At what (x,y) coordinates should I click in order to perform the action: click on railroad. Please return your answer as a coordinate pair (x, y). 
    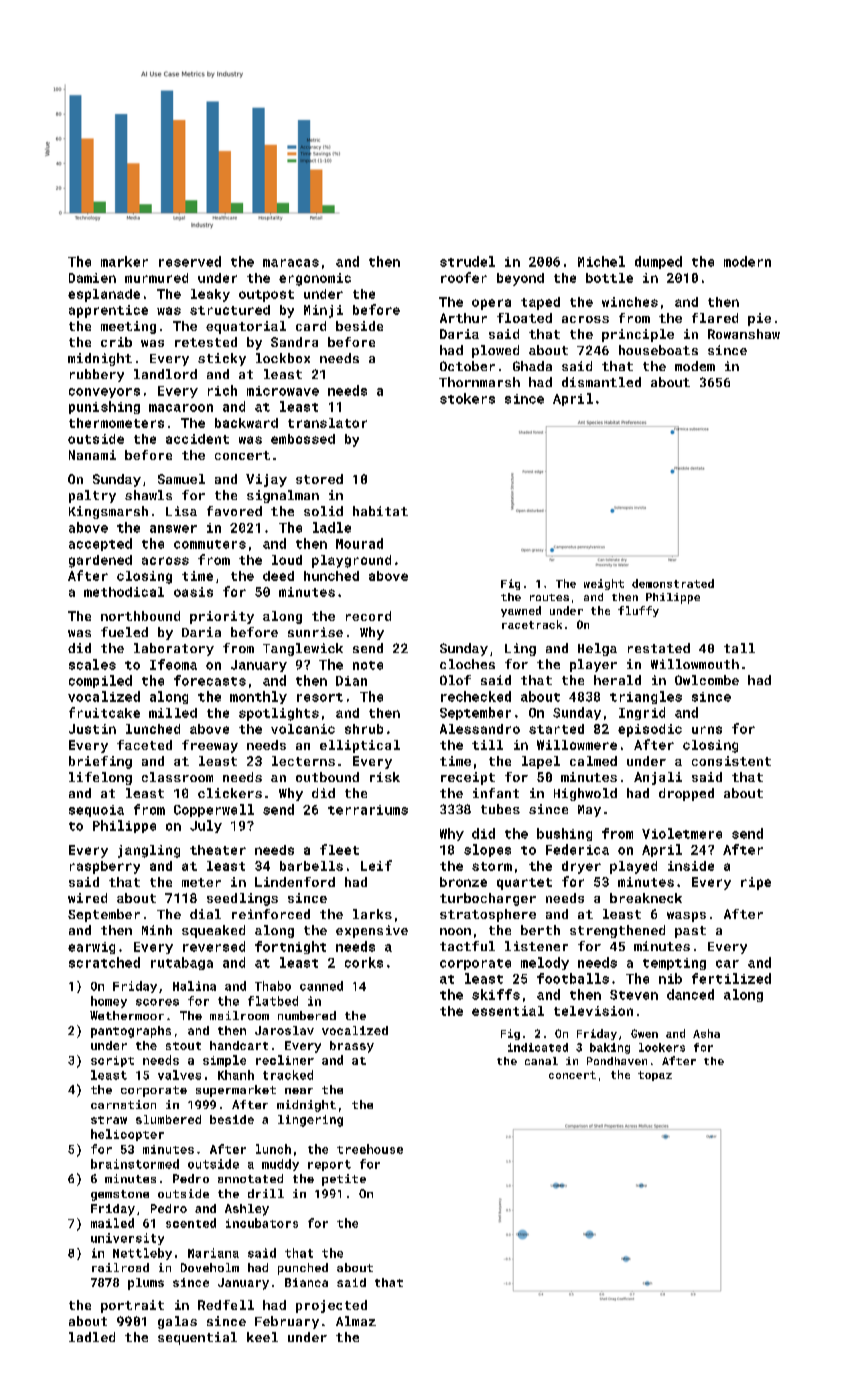
    Looking at the image, I should click on (120, 1267).
